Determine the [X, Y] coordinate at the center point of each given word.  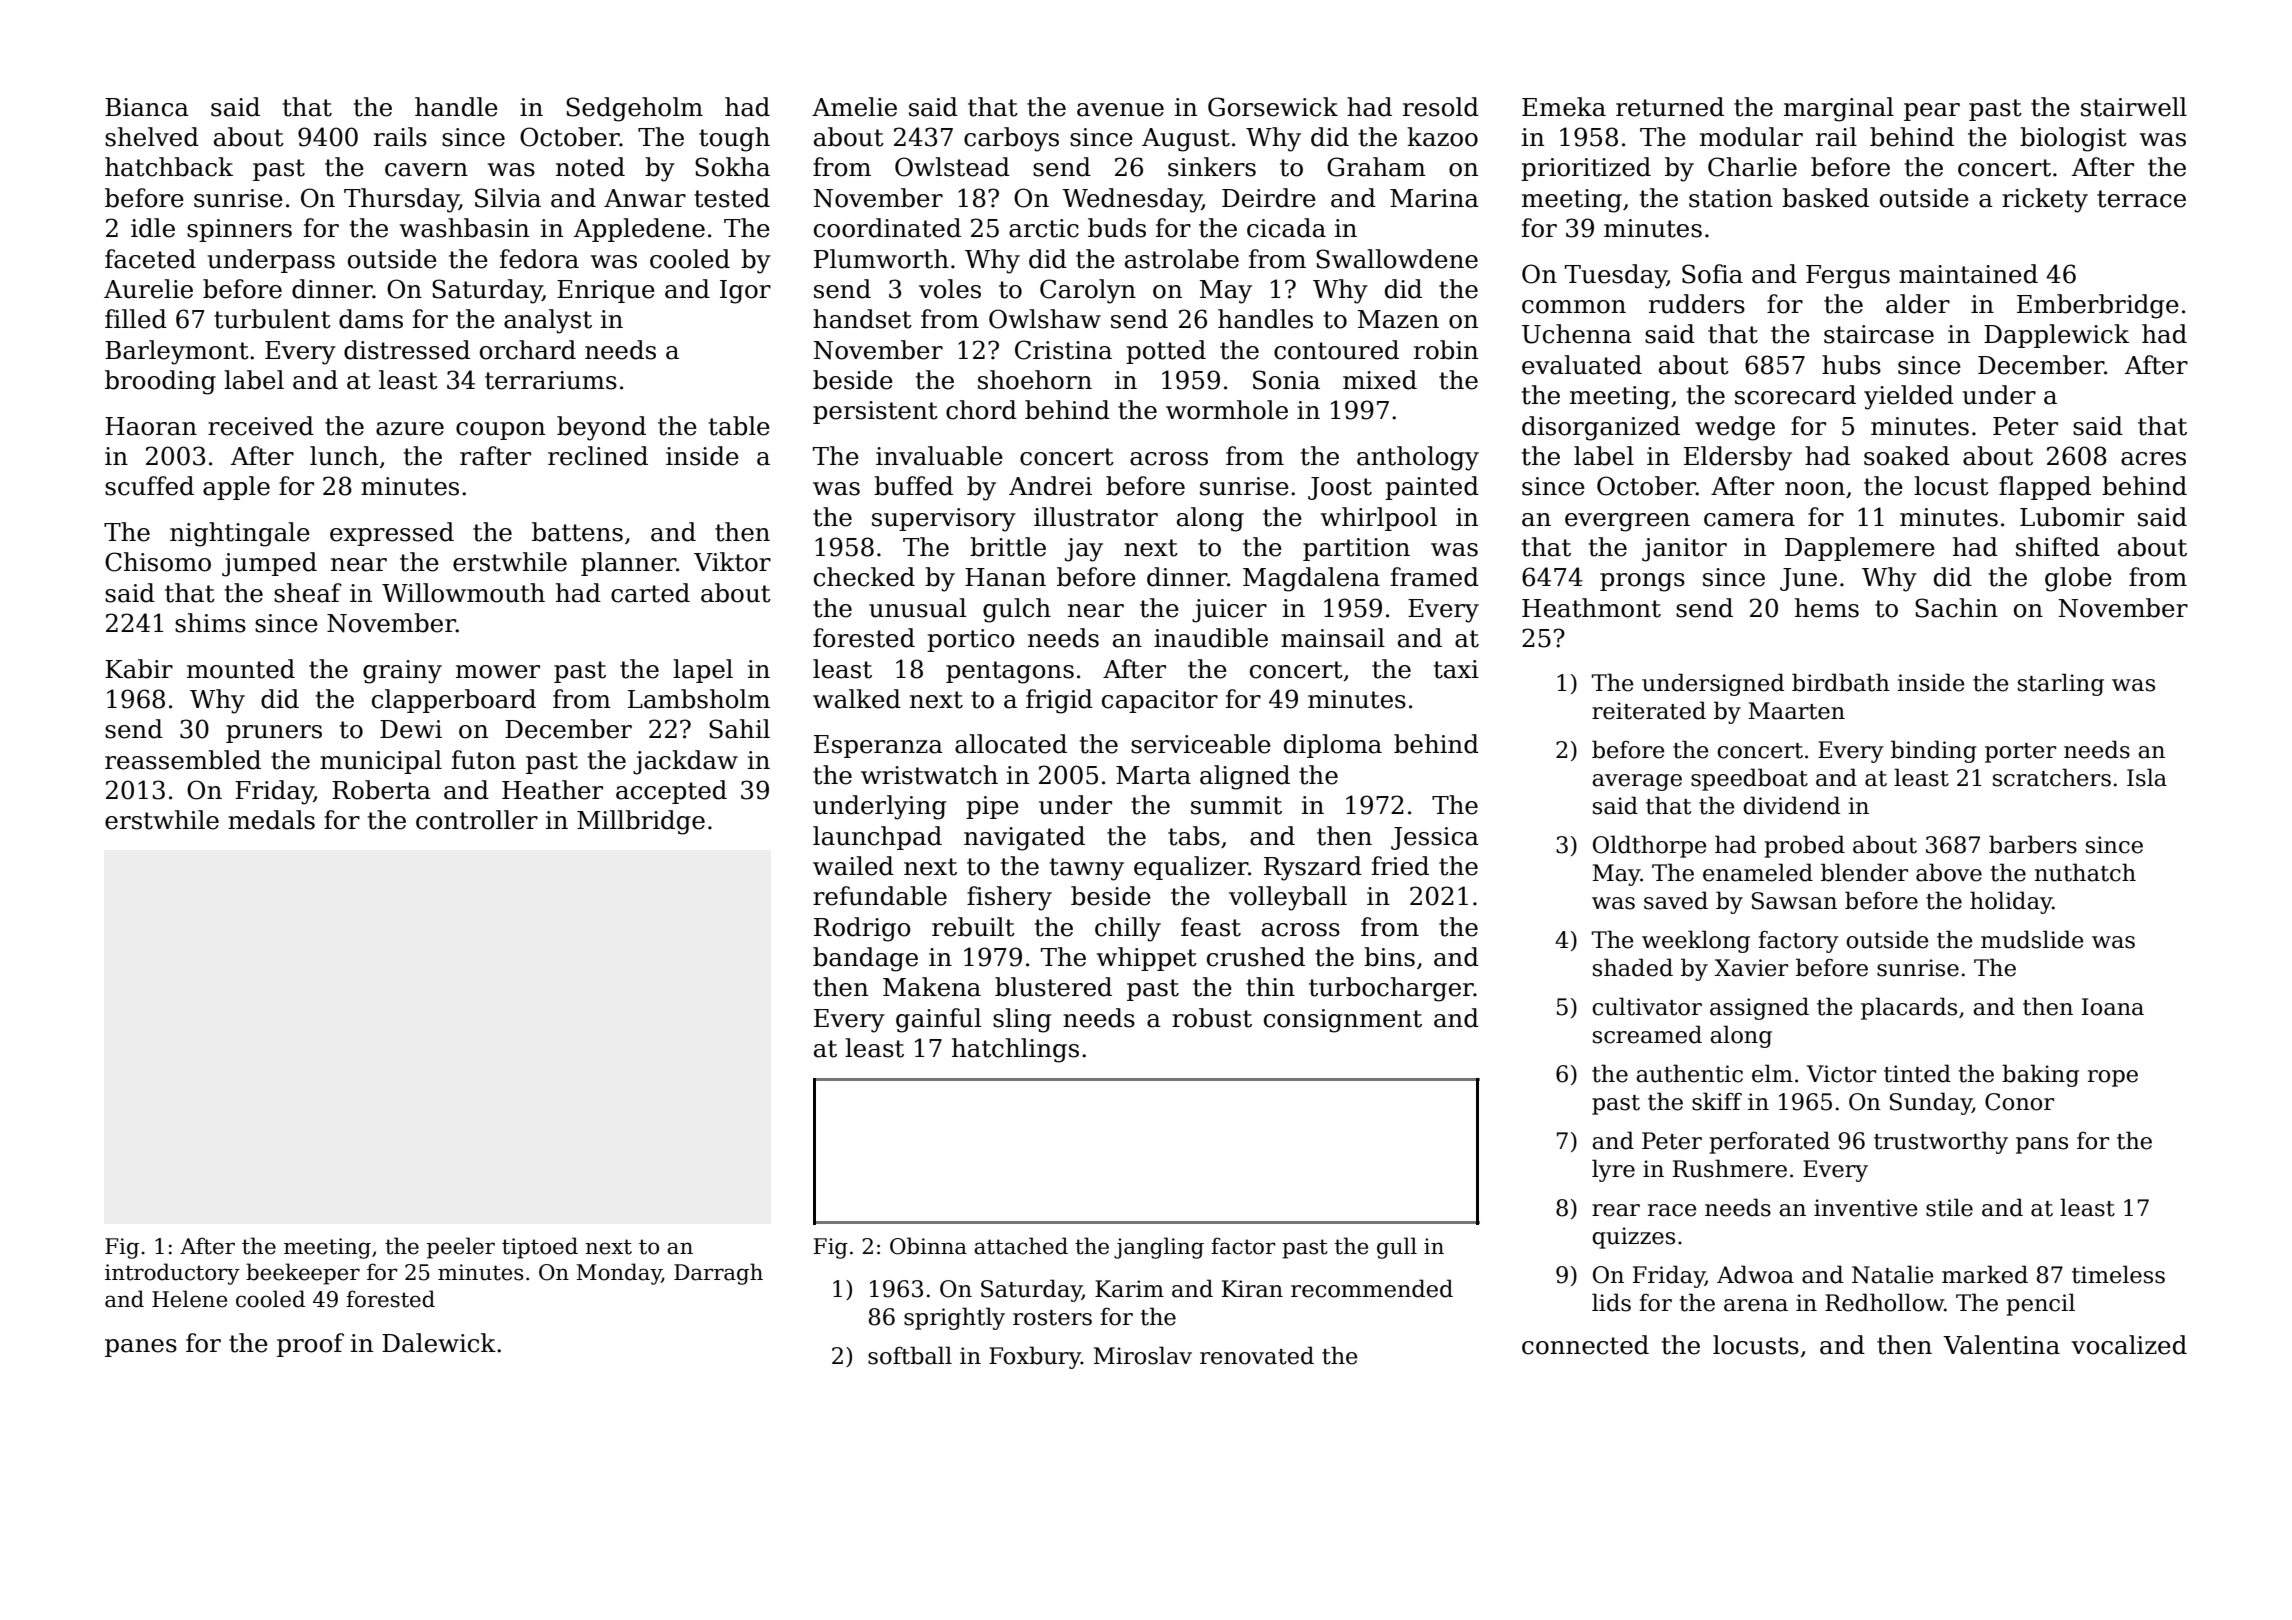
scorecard [1795, 395]
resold [1441, 107]
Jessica [1435, 838]
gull [1397, 1248]
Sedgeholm [634, 109]
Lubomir [2072, 517]
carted [650, 593]
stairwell [2134, 107]
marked [1985, 1274]
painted [1432, 488]
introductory [172, 1274]
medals [271, 820]
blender [1864, 872]
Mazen [1398, 319]
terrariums [551, 380]
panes [141, 1348]
